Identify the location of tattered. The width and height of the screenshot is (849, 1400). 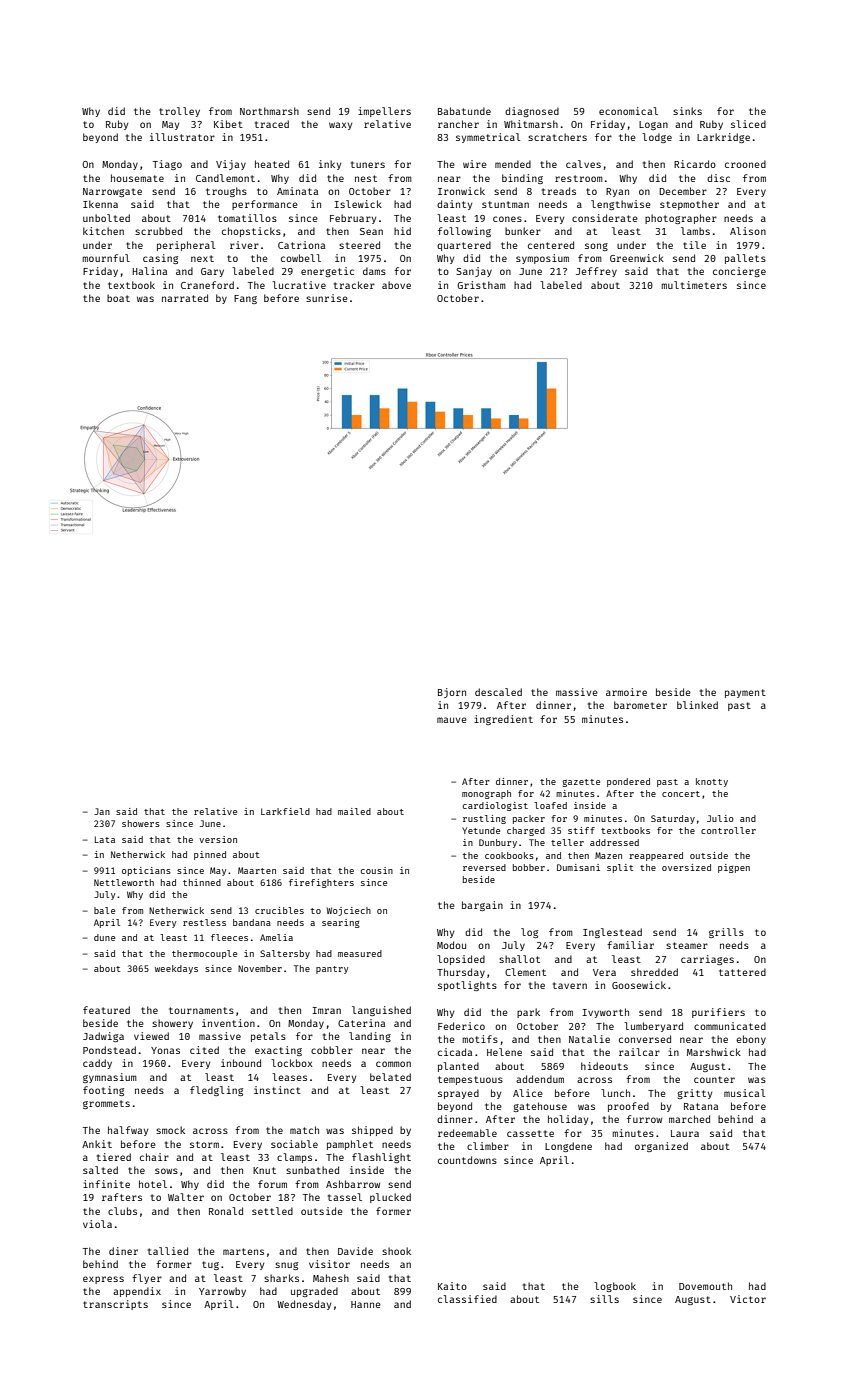
(742, 972).
